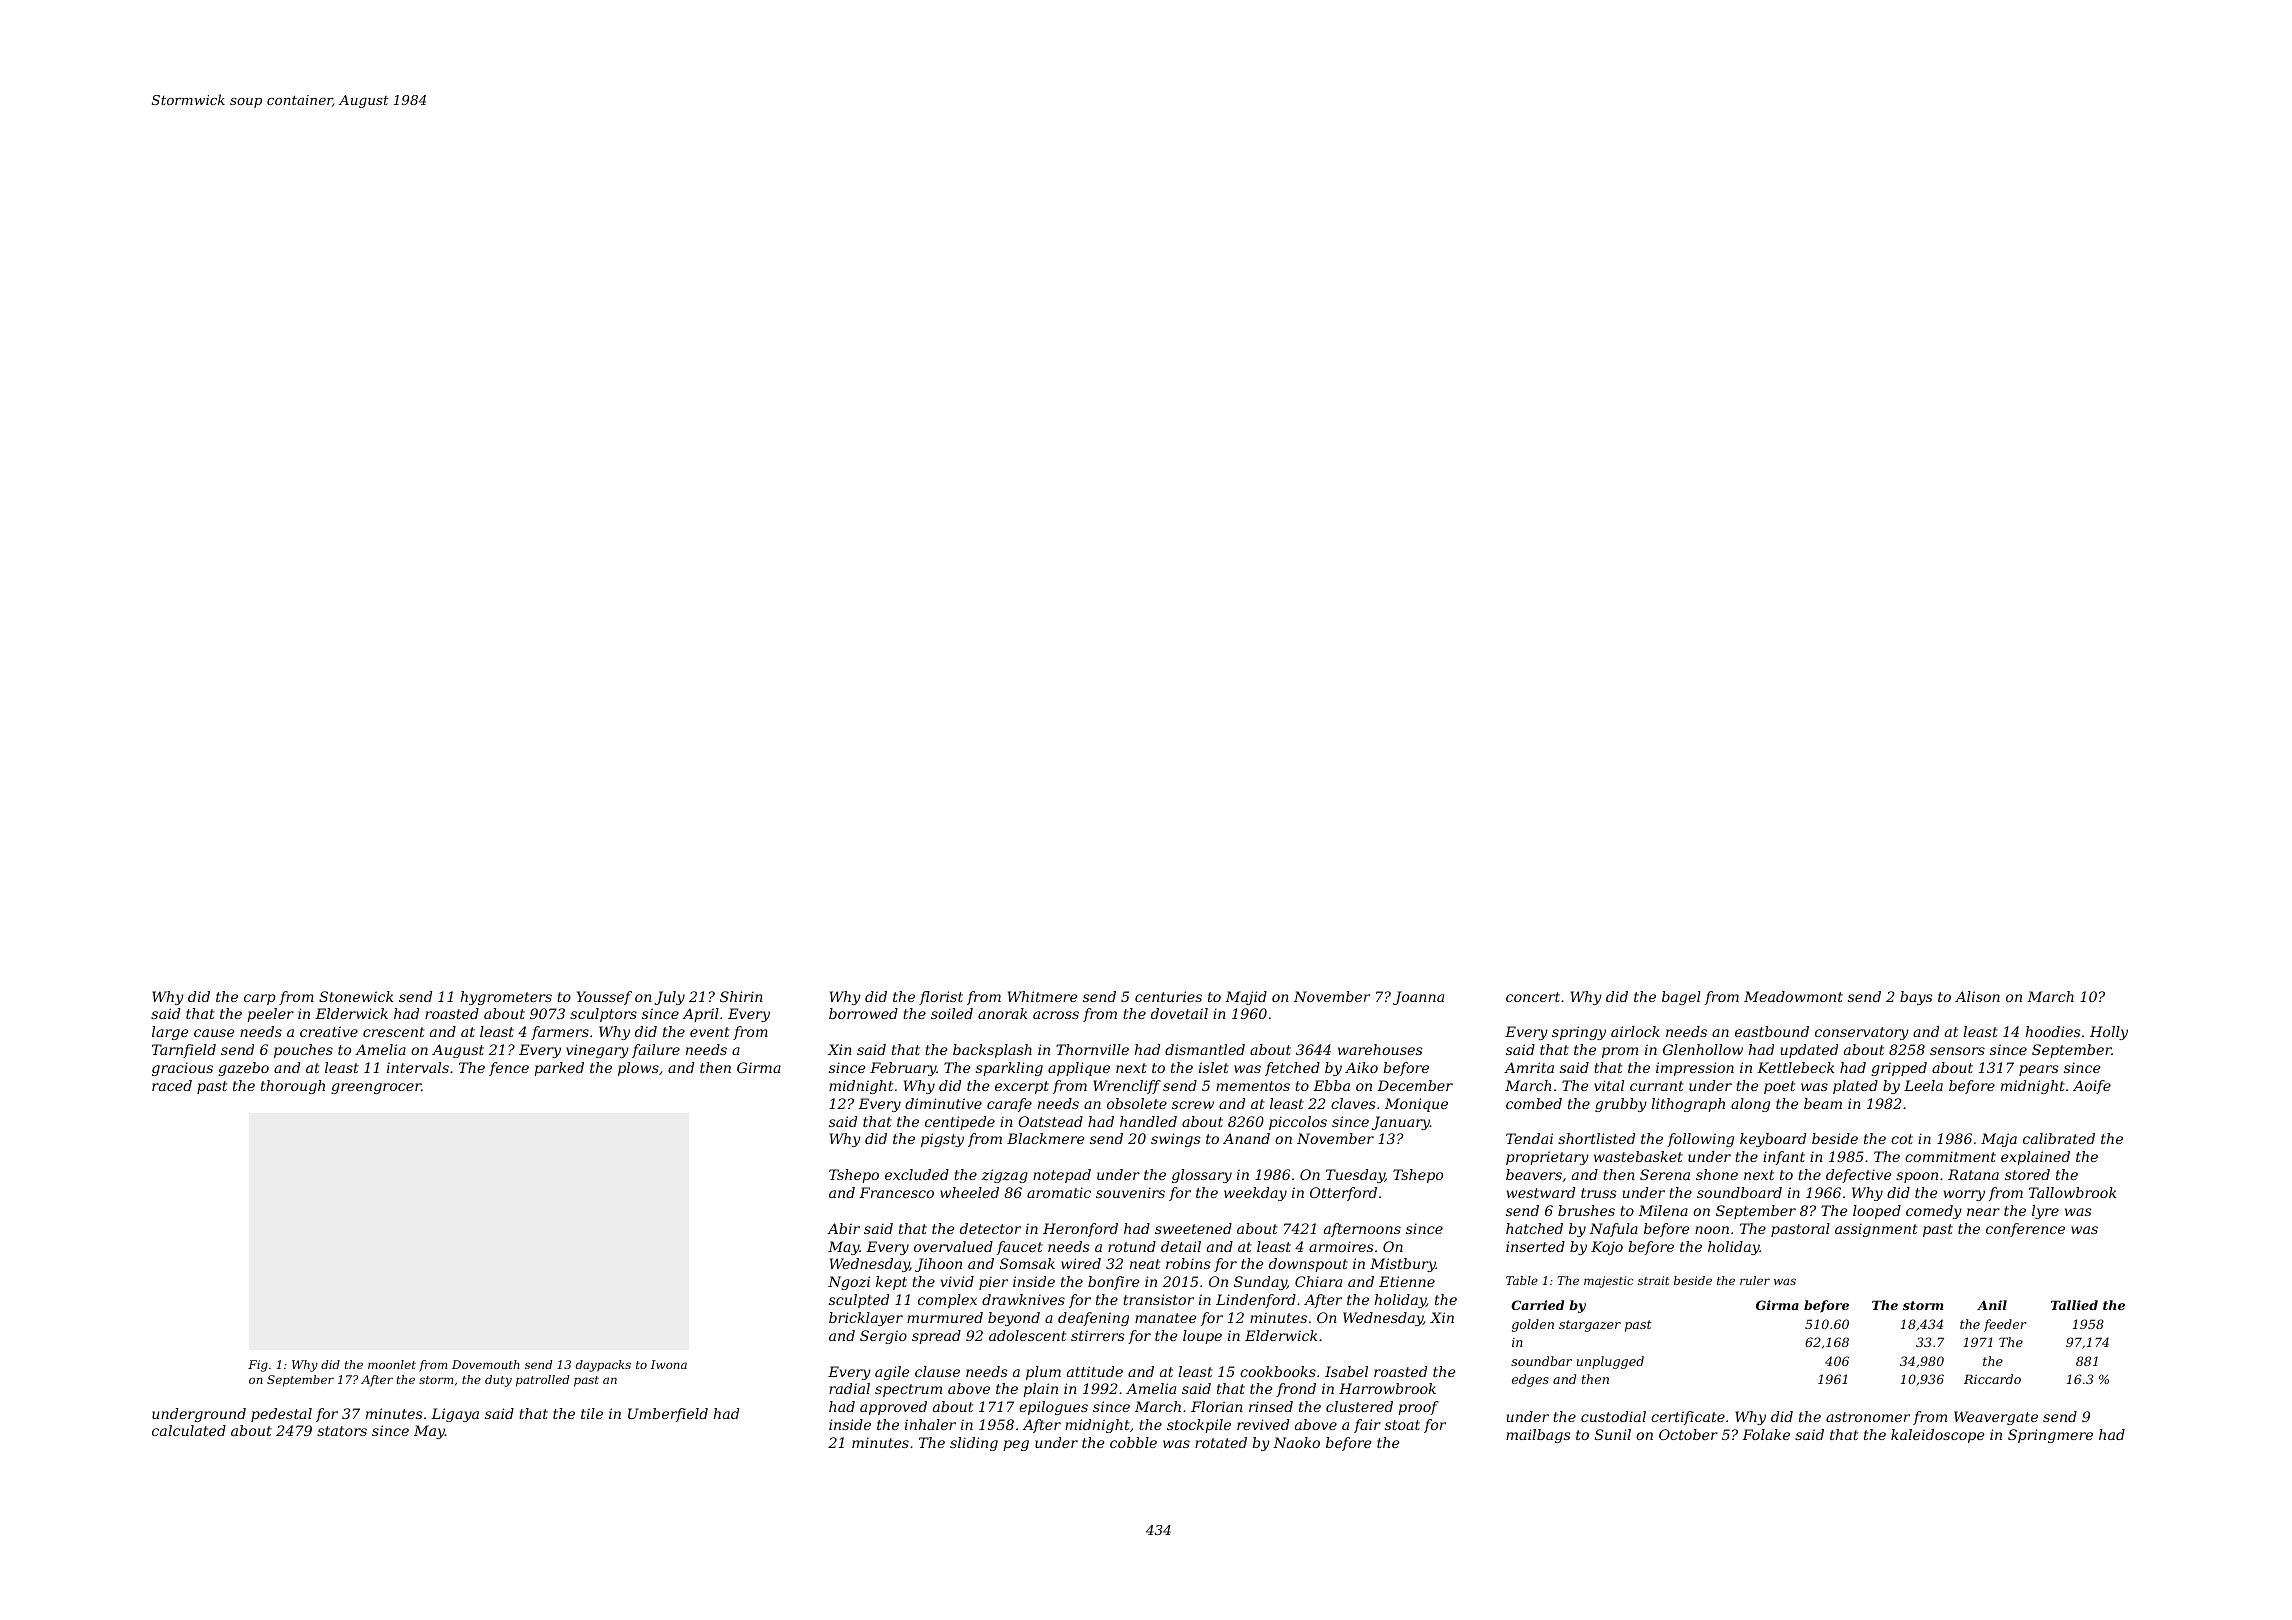  Describe the element at coordinates (896, 1192) in the screenshot. I see `Francesco` at that location.
